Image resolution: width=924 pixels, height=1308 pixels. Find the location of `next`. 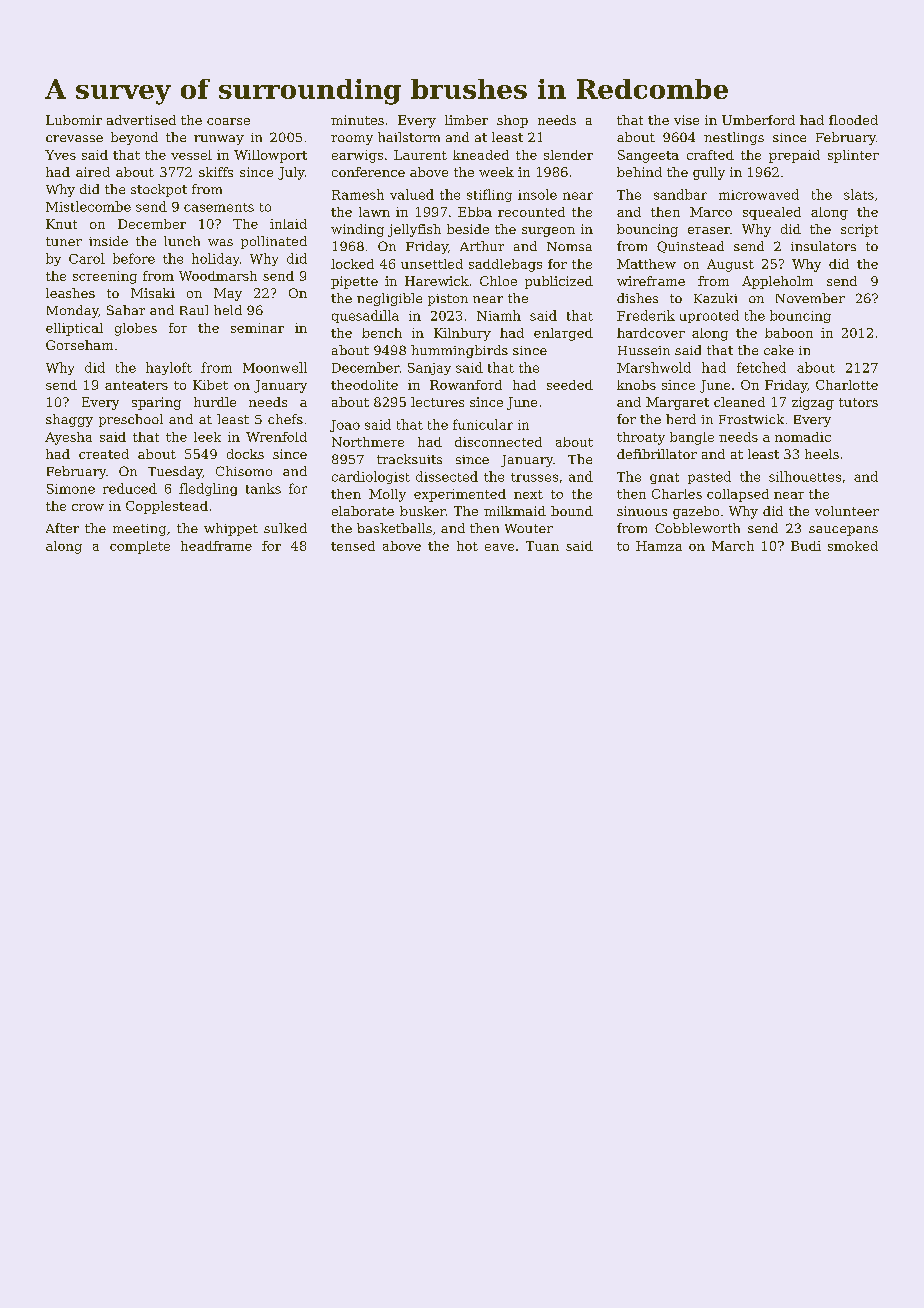

next is located at coordinates (528, 494).
